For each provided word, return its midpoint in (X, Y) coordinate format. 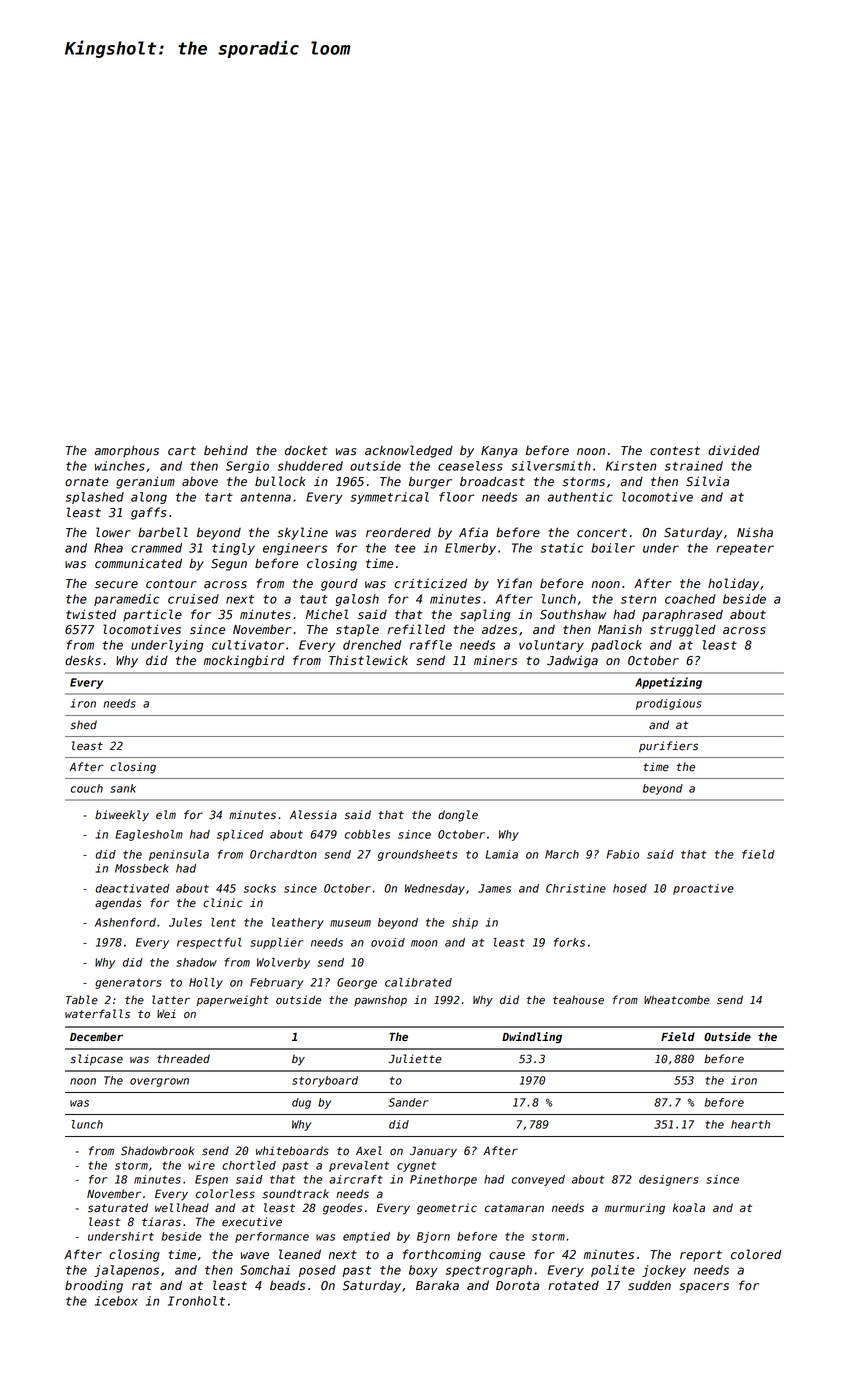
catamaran (514, 1208)
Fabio (622, 854)
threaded (183, 1059)
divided (734, 450)
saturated (118, 1208)
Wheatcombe (677, 1000)
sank (123, 788)
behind (226, 450)
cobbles (367, 834)
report (701, 1256)
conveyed (538, 1180)
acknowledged (409, 451)
